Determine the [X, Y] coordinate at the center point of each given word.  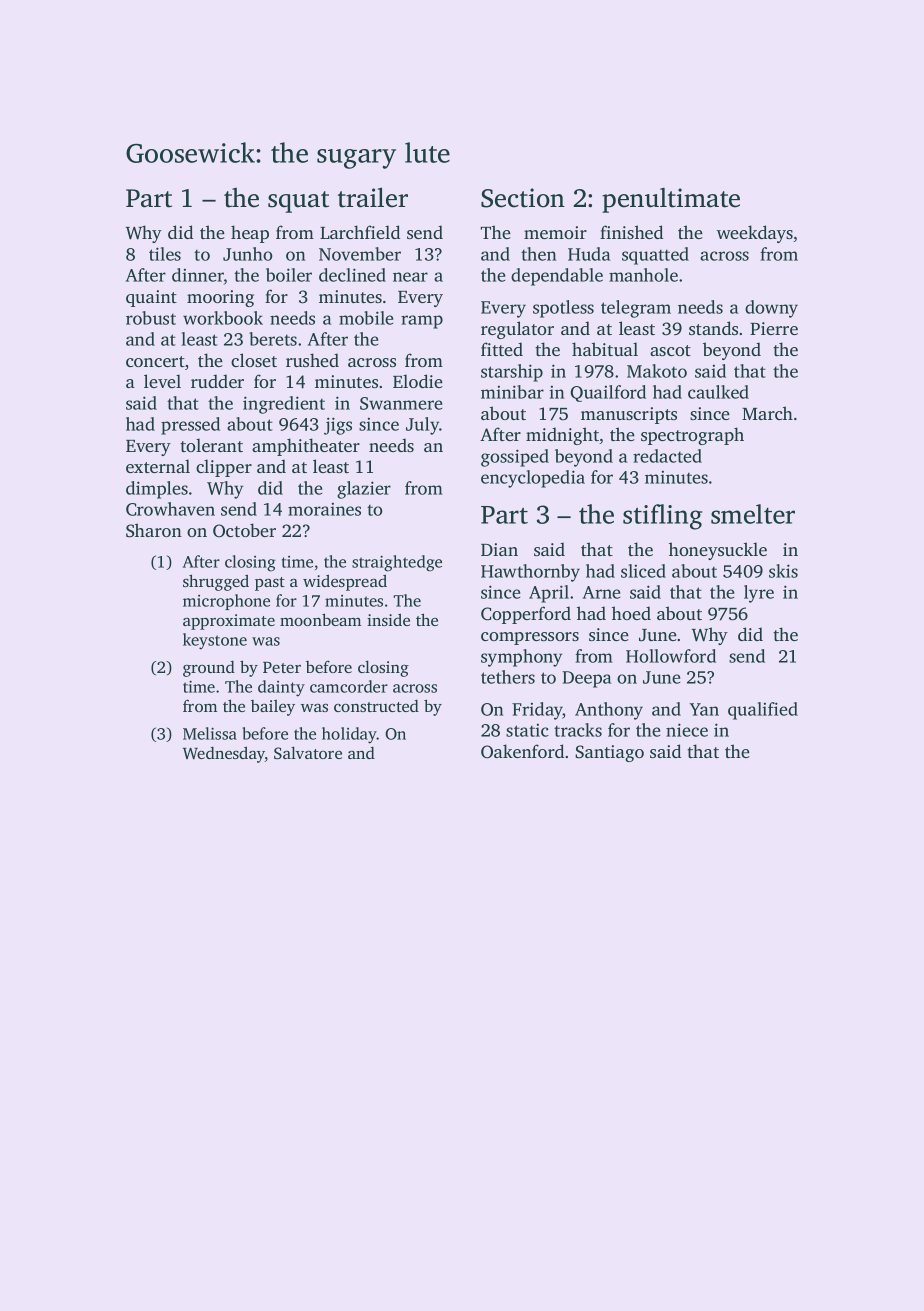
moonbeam [320, 619]
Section [523, 198]
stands [713, 328]
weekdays [755, 234]
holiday [349, 735]
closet [254, 360]
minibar [512, 392]
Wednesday [224, 754]
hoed [631, 613]
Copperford [526, 615]
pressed [190, 426]
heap [250, 234]
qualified [763, 711]
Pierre [774, 328]
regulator [517, 330]
